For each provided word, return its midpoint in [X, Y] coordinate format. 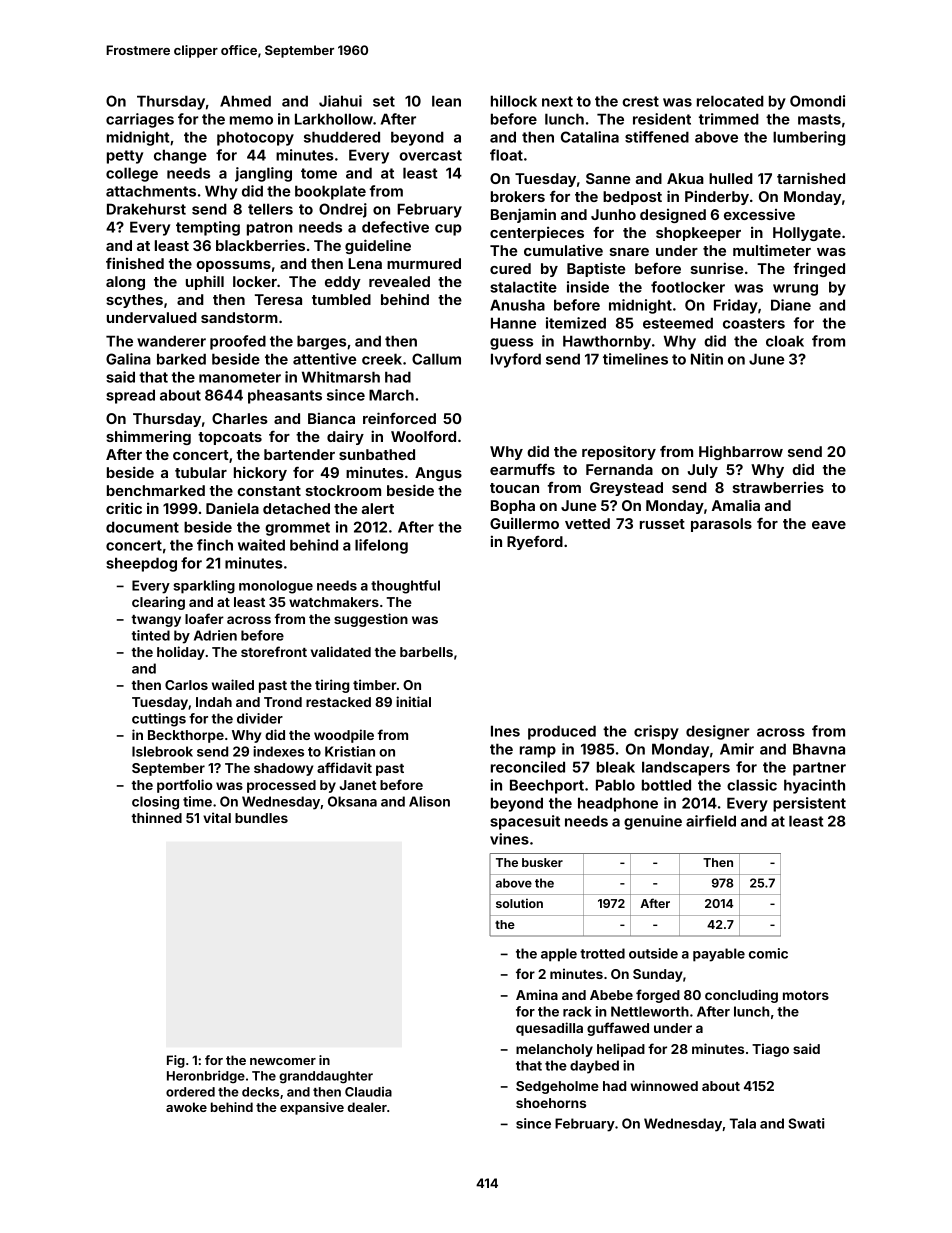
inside [588, 287]
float [506, 155]
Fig [176, 1061]
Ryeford [535, 543]
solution [519, 903]
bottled [666, 785]
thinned [157, 817]
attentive [324, 359]
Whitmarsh [341, 377]
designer [718, 732]
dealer [367, 1107]
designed [673, 216]
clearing [158, 603]
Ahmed [245, 101]
